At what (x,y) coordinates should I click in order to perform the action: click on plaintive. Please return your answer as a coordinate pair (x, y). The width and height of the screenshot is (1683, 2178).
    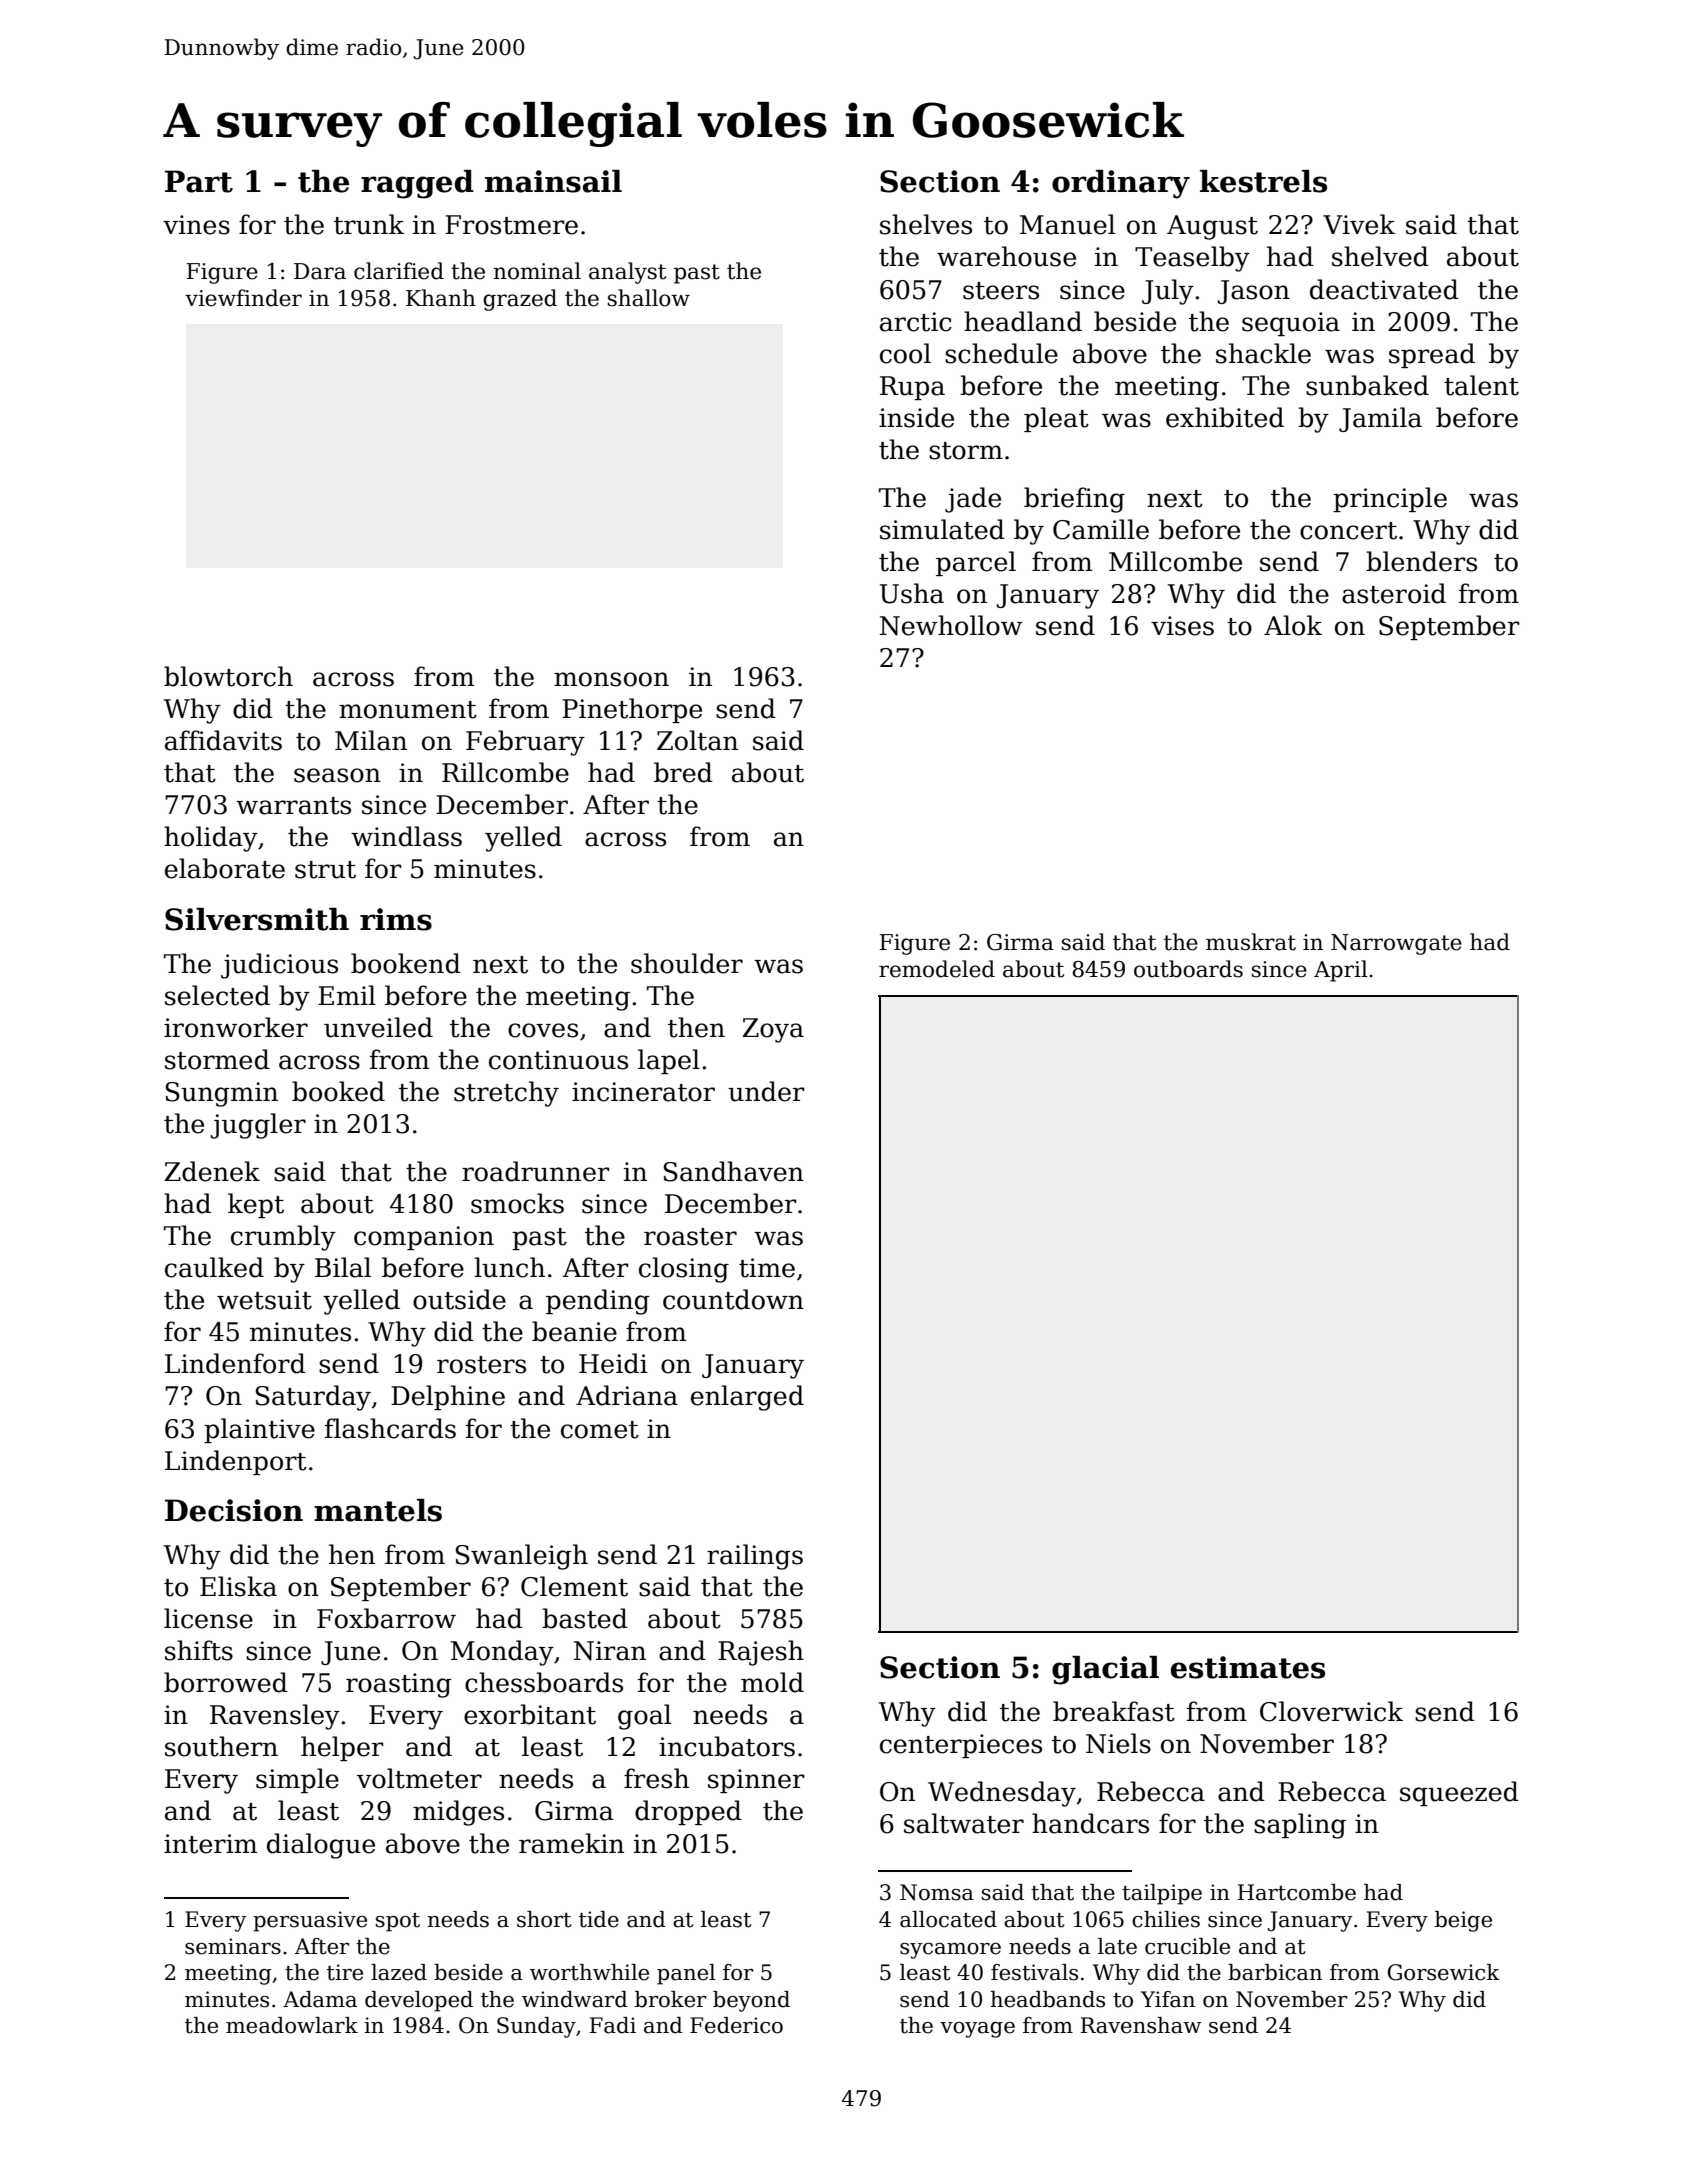
    Looking at the image, I should click on (259, 1430).
